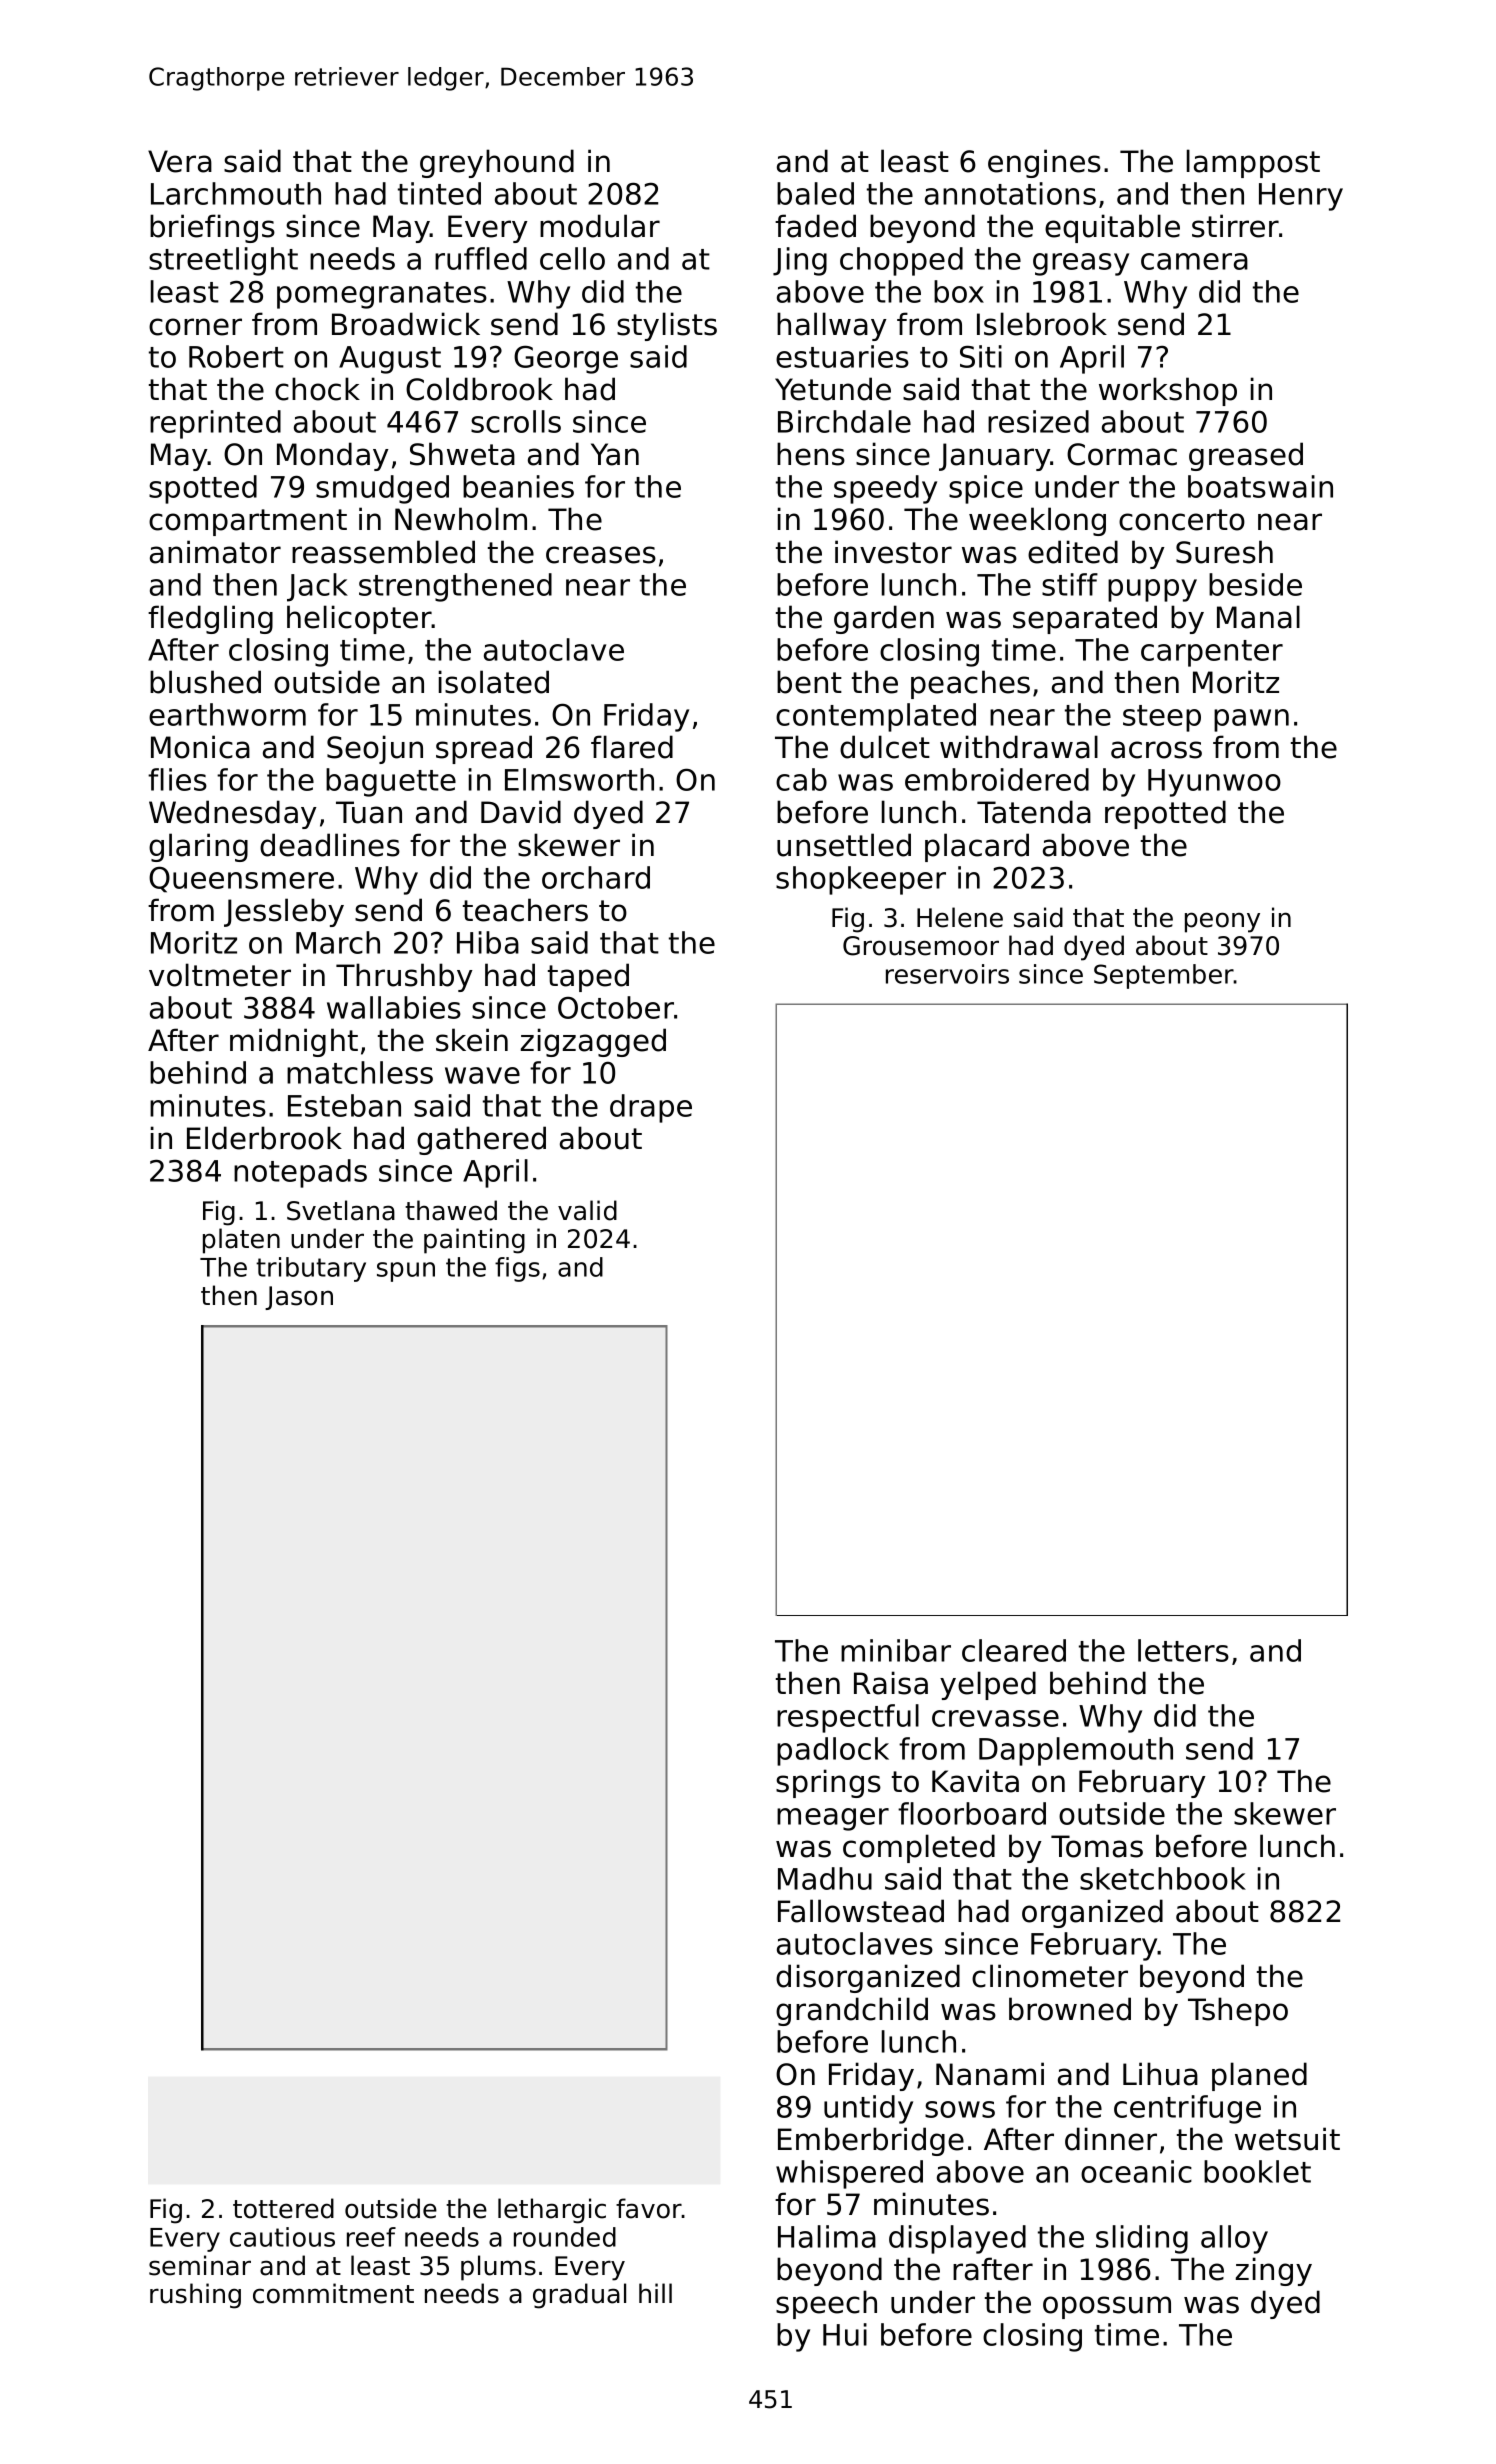 This page has width=1496, height=2464. Describe the element at coordinates (1183, 1650) in the page. I see `letters` at that location.
